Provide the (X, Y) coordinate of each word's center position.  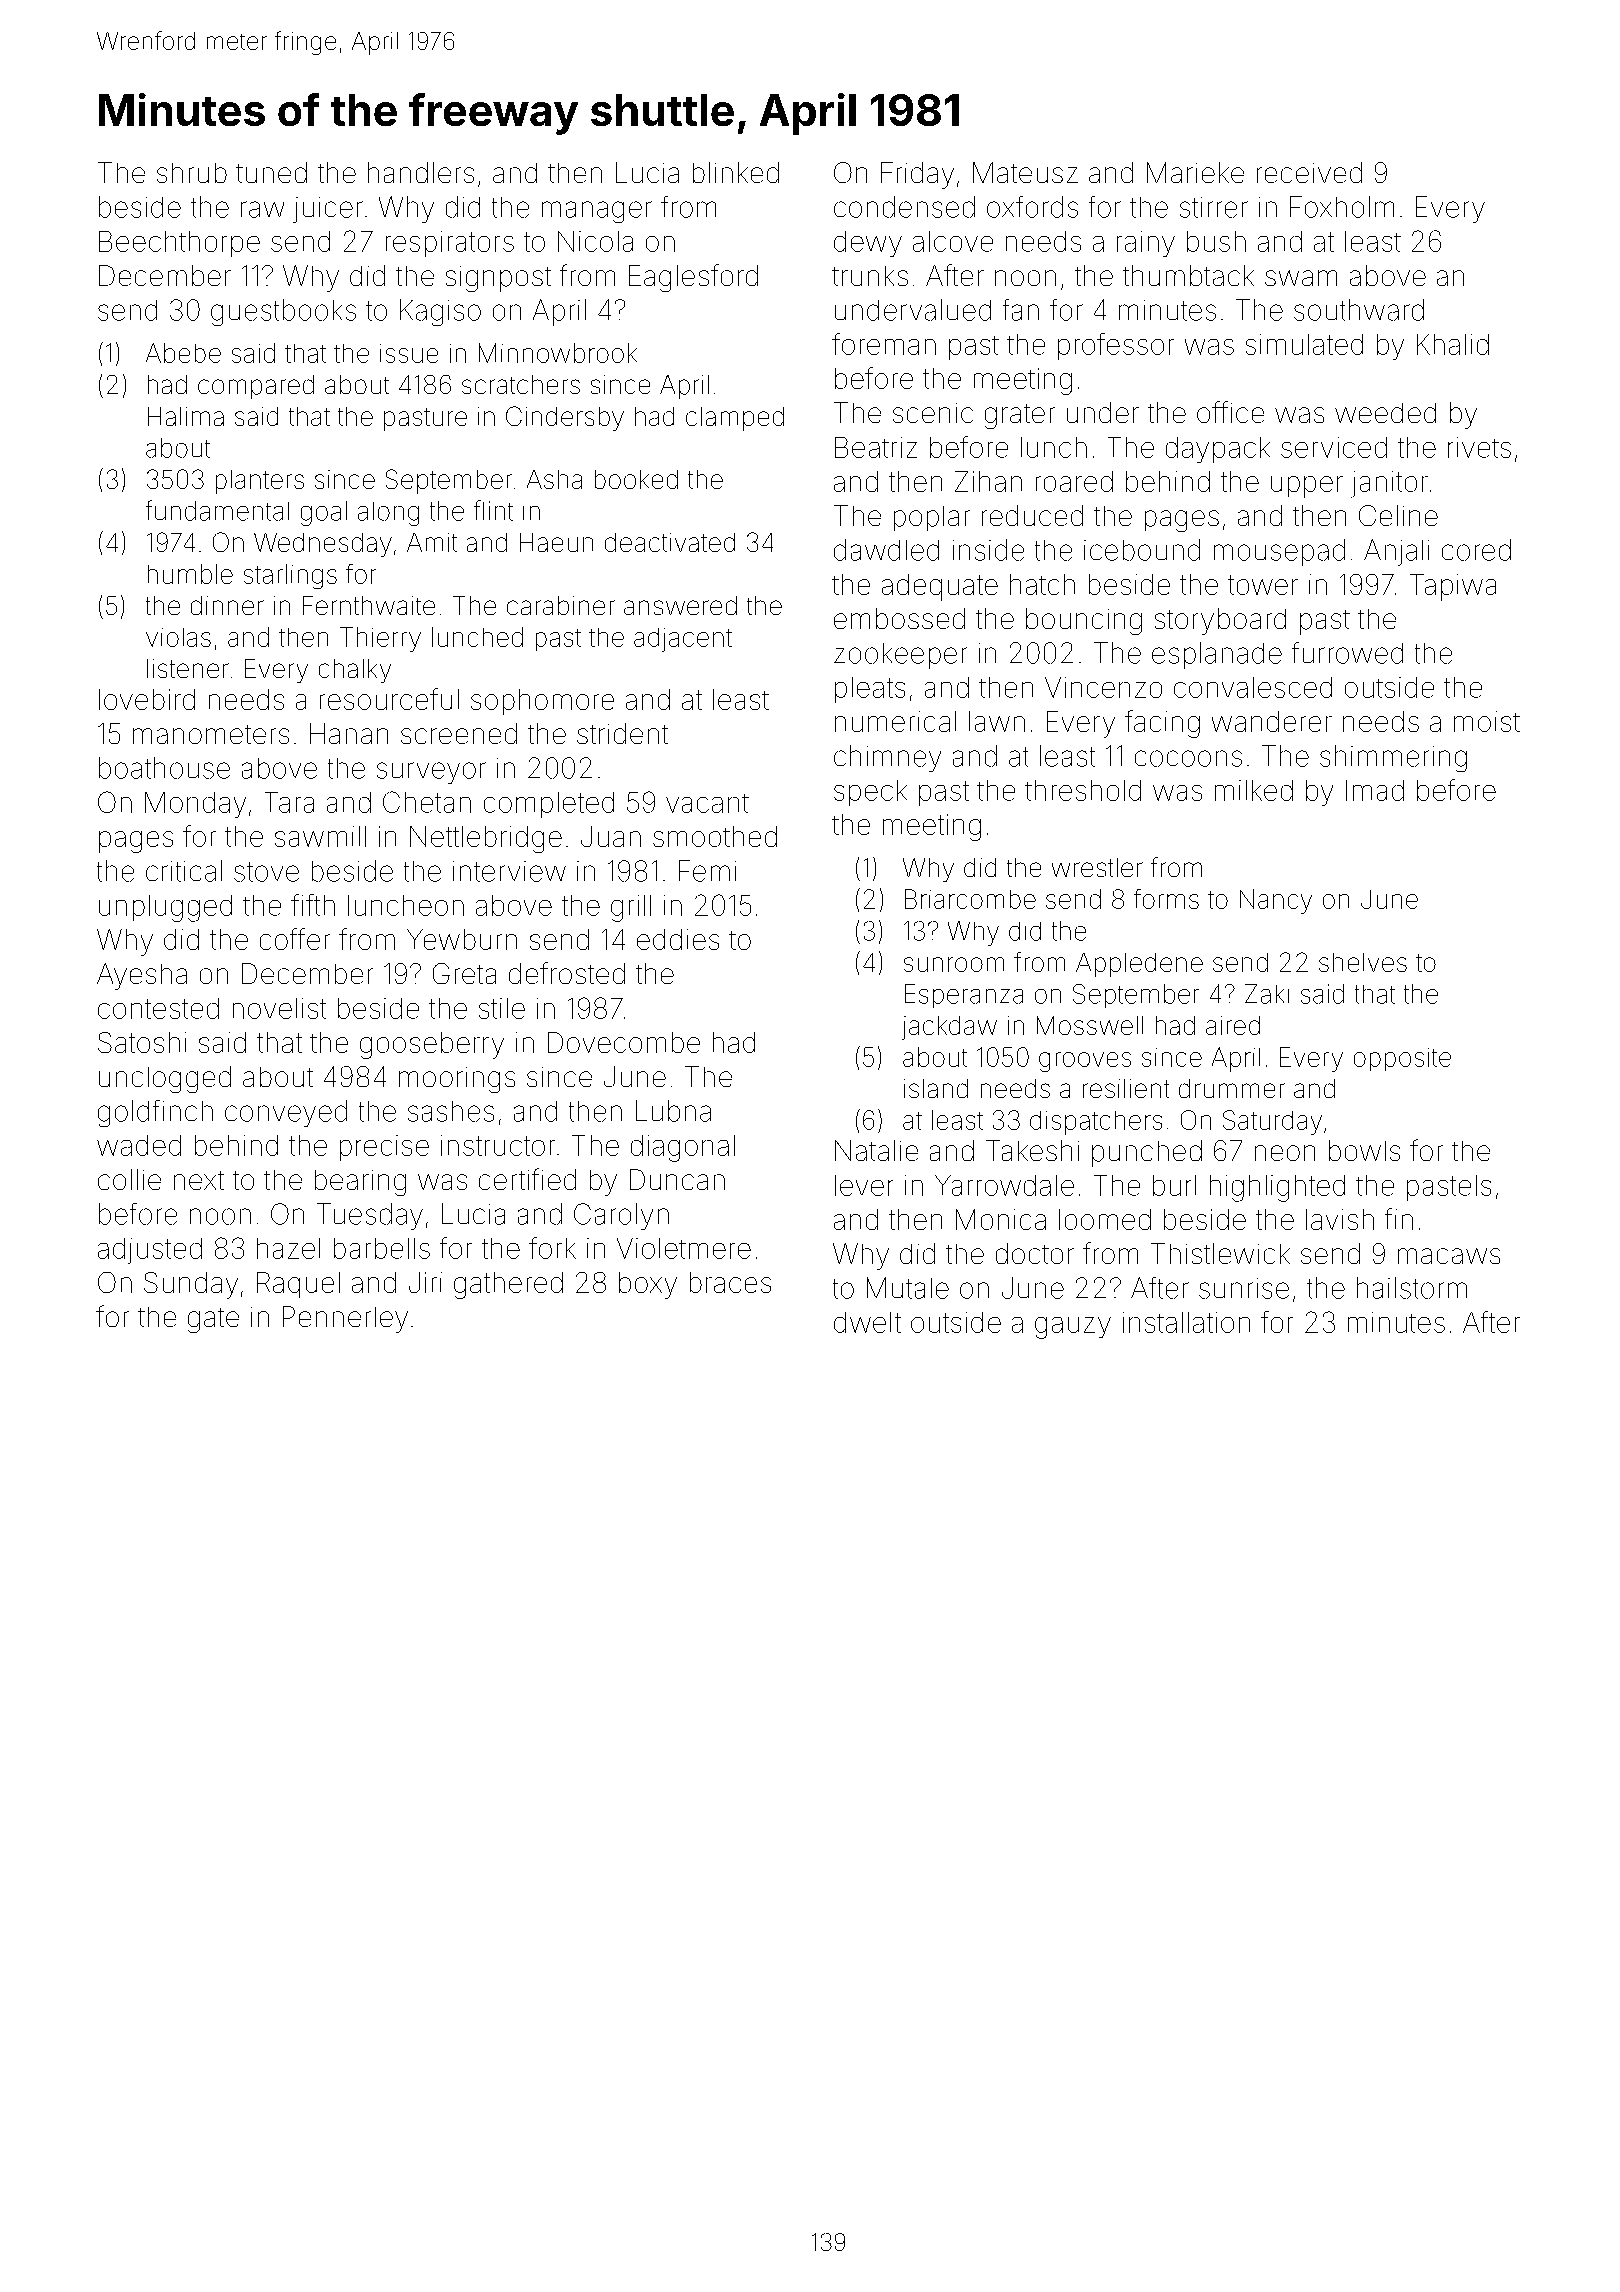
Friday (917, 175)
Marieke (1195, 172)
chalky (355, 671)
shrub (192, 173)
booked (636, 479)
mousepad (1279, 552)
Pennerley (345, 1319)
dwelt (867, 1322)
